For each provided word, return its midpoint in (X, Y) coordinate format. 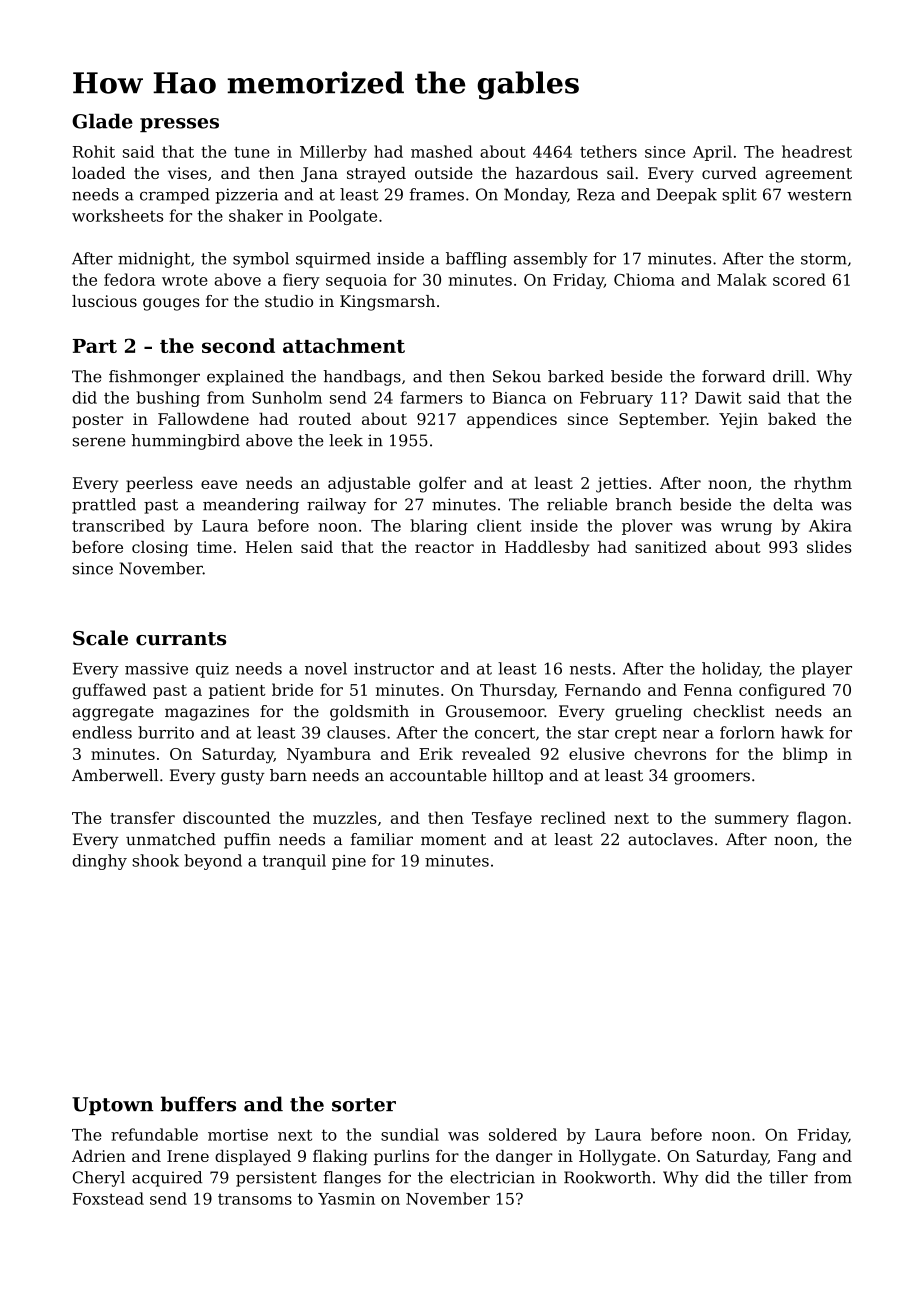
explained (245, 378)
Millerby (333, 153)
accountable (438, 775)
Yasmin (346, 1199)
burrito (166, 732)
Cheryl (99, 1179)
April (712, 153)
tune (252, 152)
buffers (198, 1104)
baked (792, 419)
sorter (364, 1105)
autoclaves (670, 839)
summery (752, 821)
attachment (344, 345)
